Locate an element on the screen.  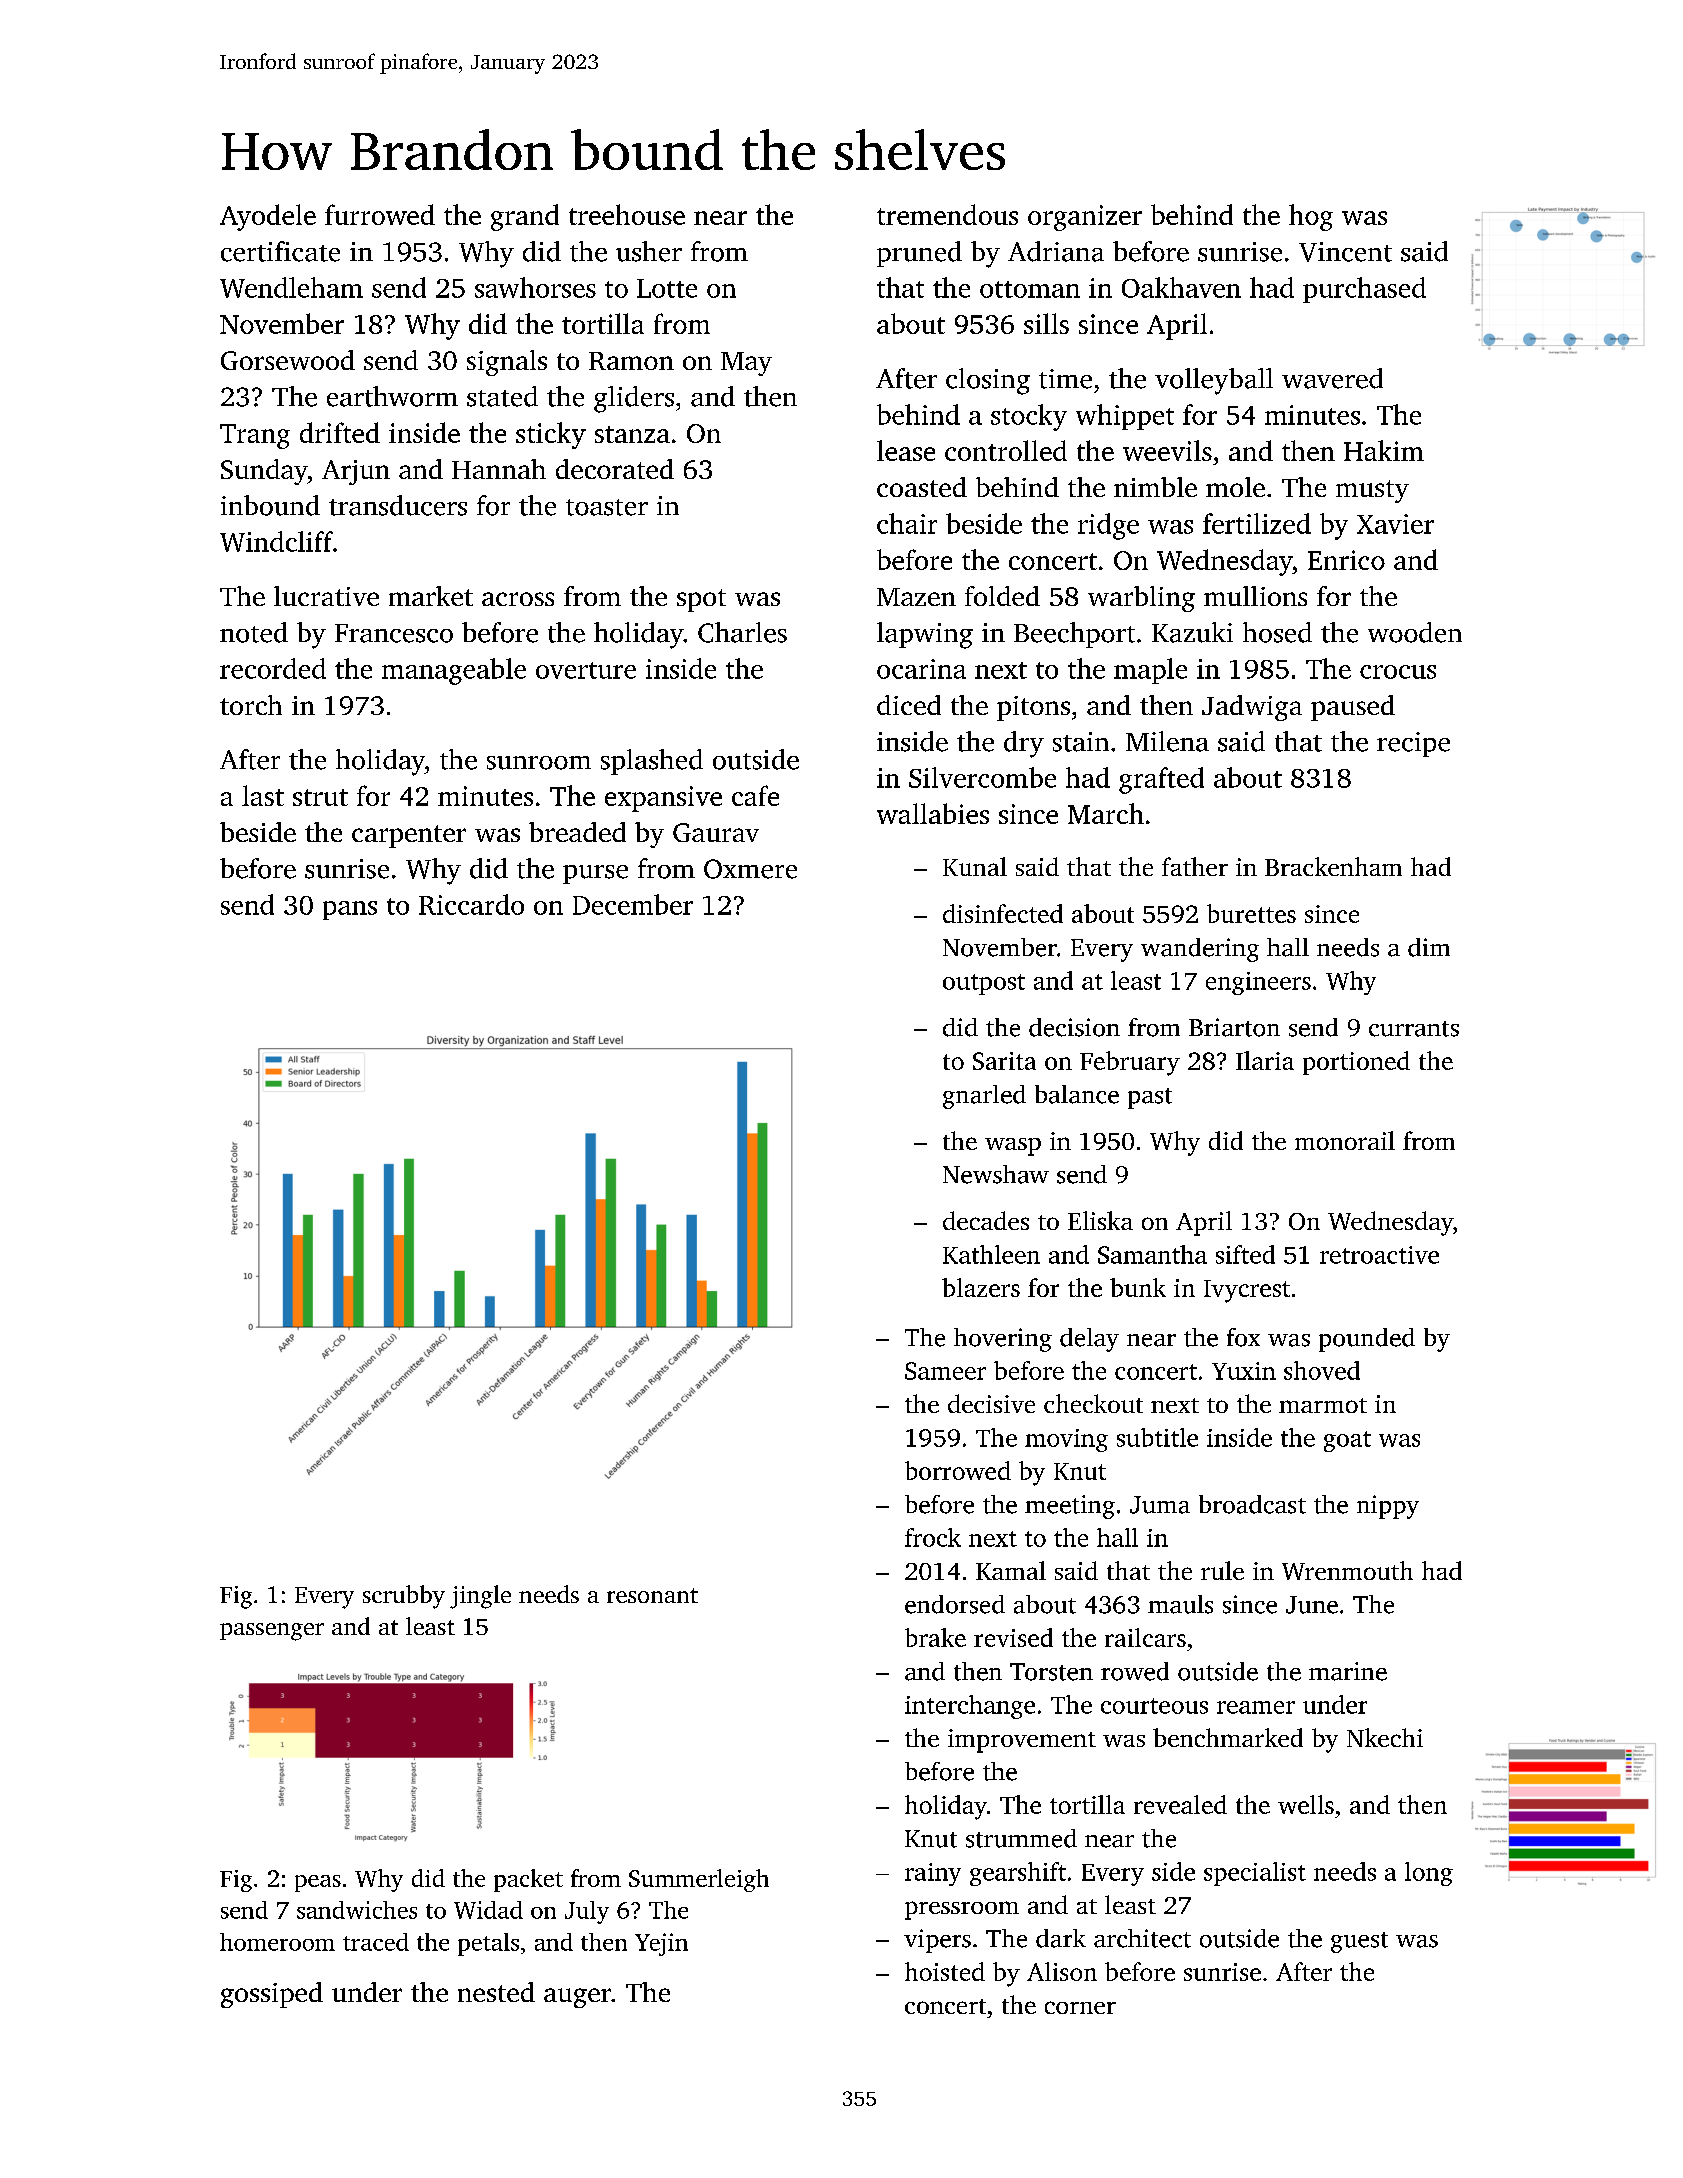
gossiped is located at coordinates (272, 1995).
